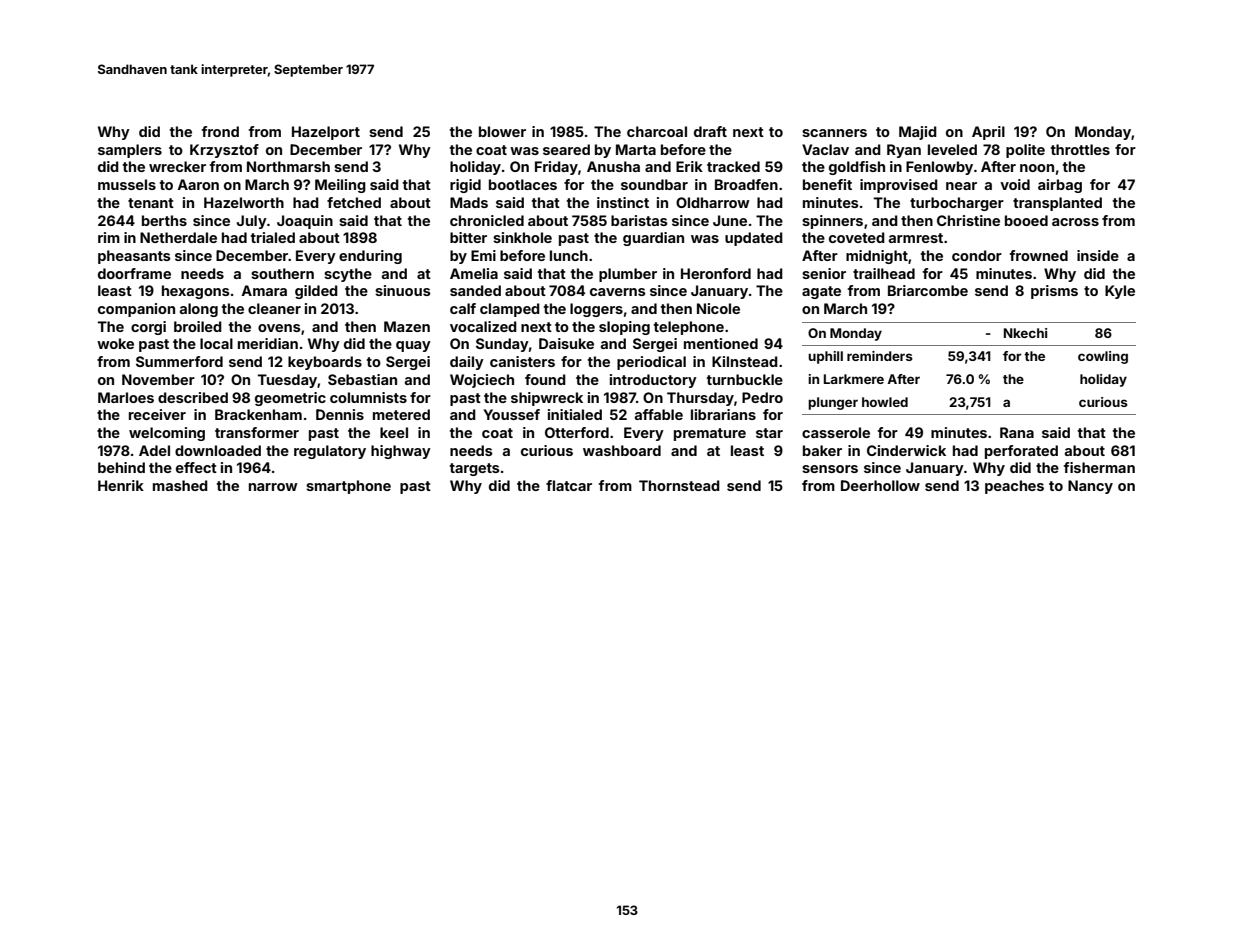  What do you see at coordinates (252, 222) in the page?
I see `July` at bounding box center [252, 222].
